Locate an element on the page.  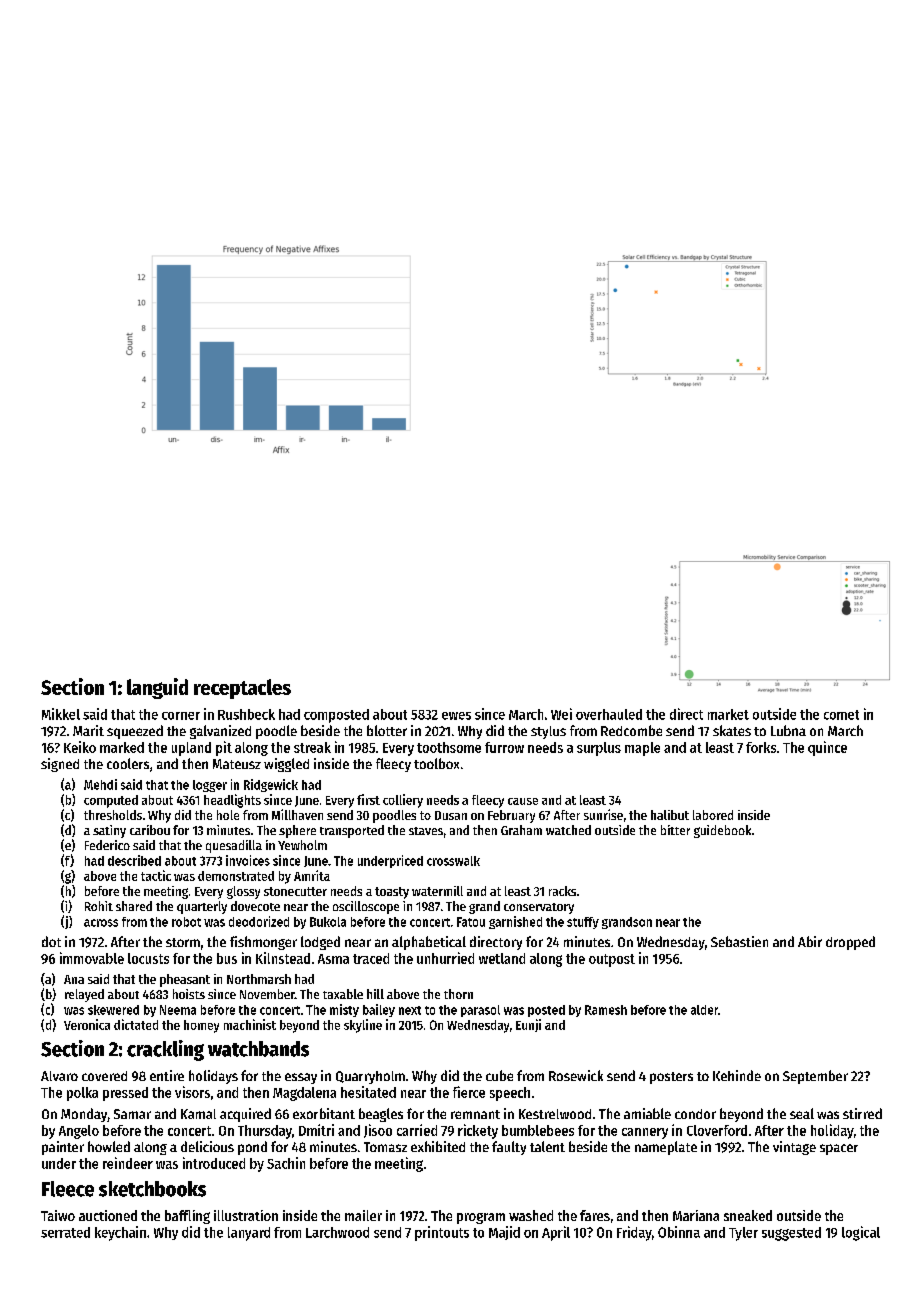
across is located at coordinates (101, 923).
